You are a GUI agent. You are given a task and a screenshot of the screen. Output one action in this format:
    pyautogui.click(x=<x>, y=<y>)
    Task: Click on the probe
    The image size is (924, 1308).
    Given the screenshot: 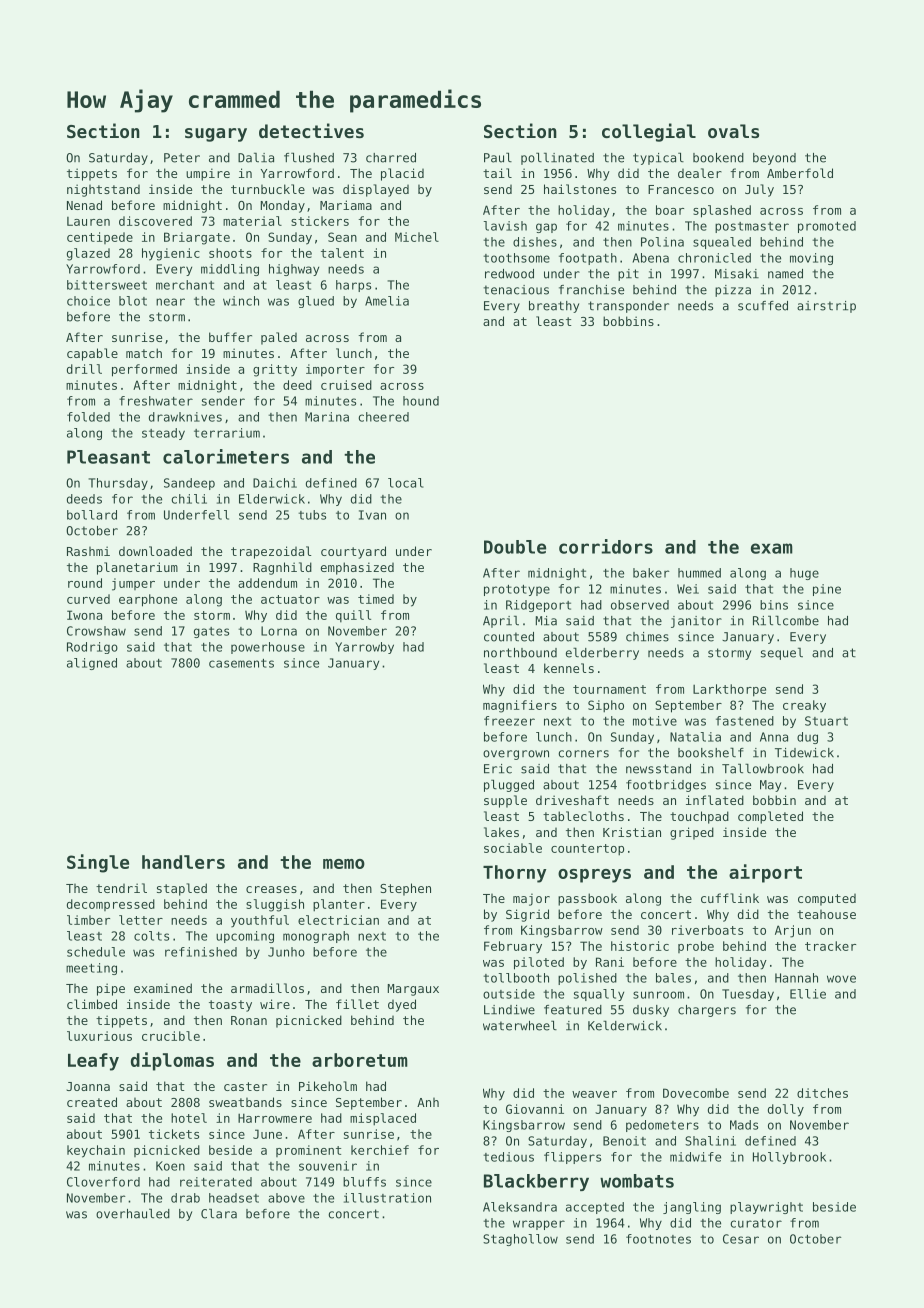 What is the action you would take?
    pyautogui.click(x=696, y=947)
